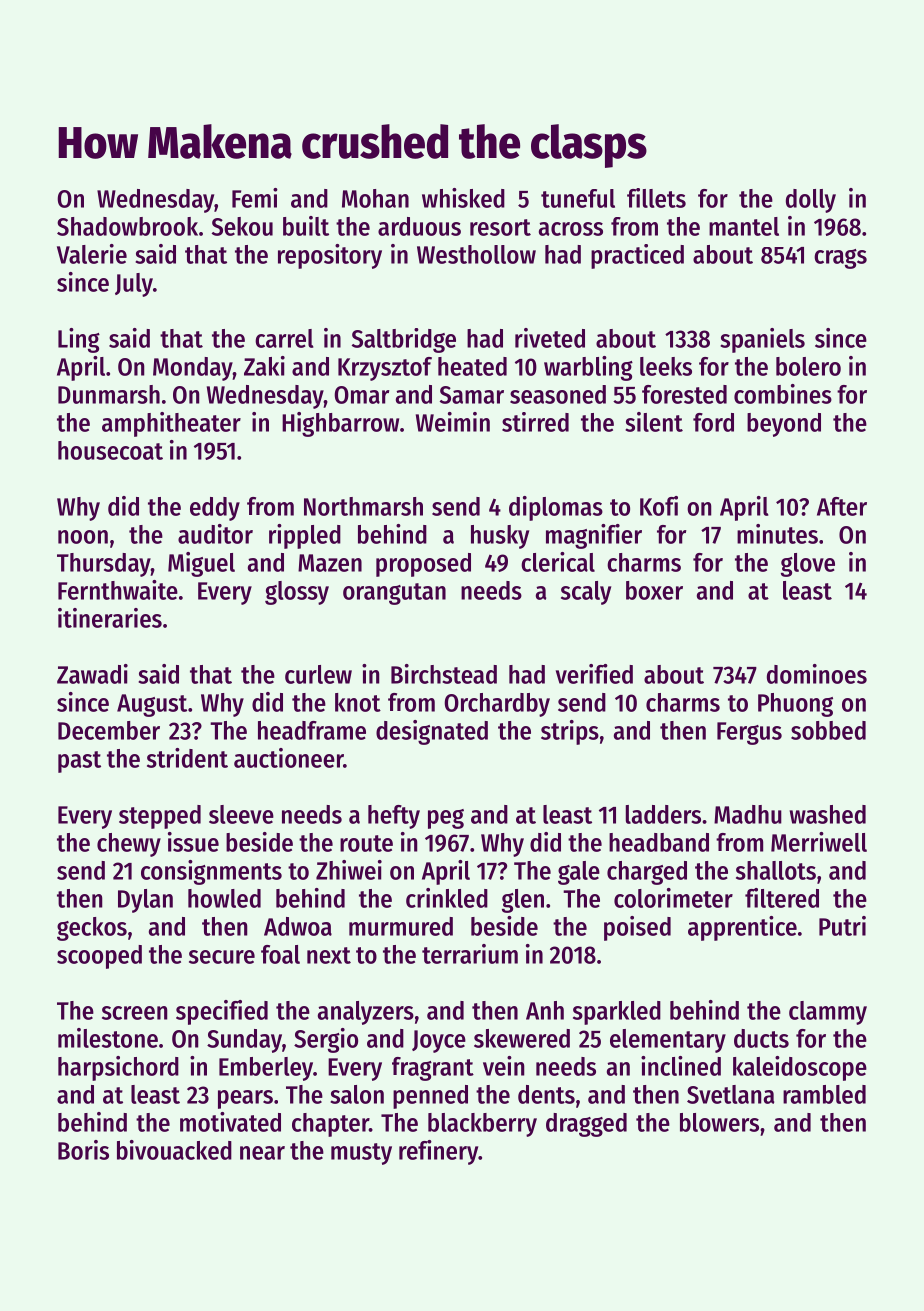 This screenshot has width=924, height=1311. I want to click on rambled, so click(824, 1094).
